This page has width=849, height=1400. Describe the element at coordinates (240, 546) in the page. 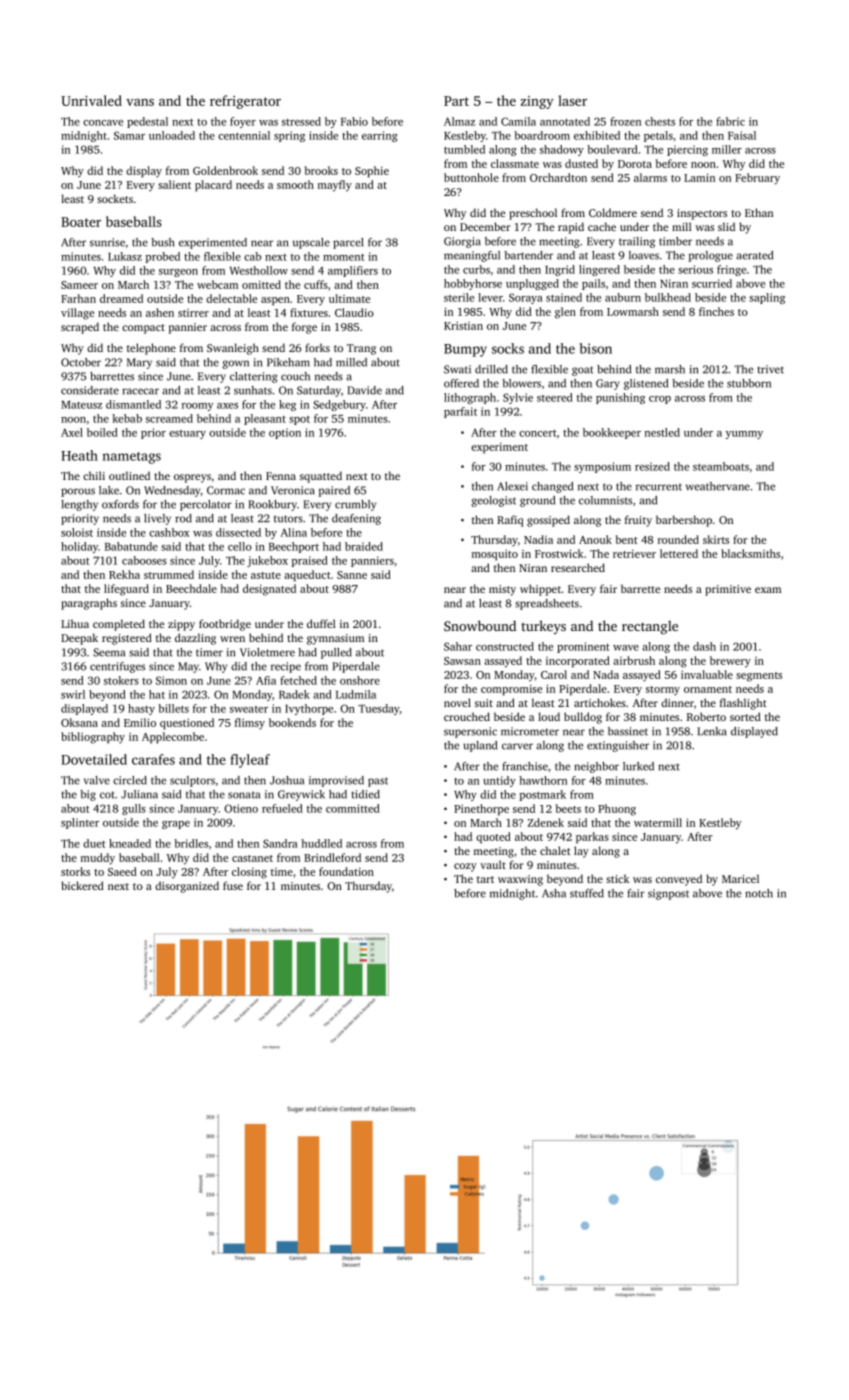

I see `cello` at that location.
